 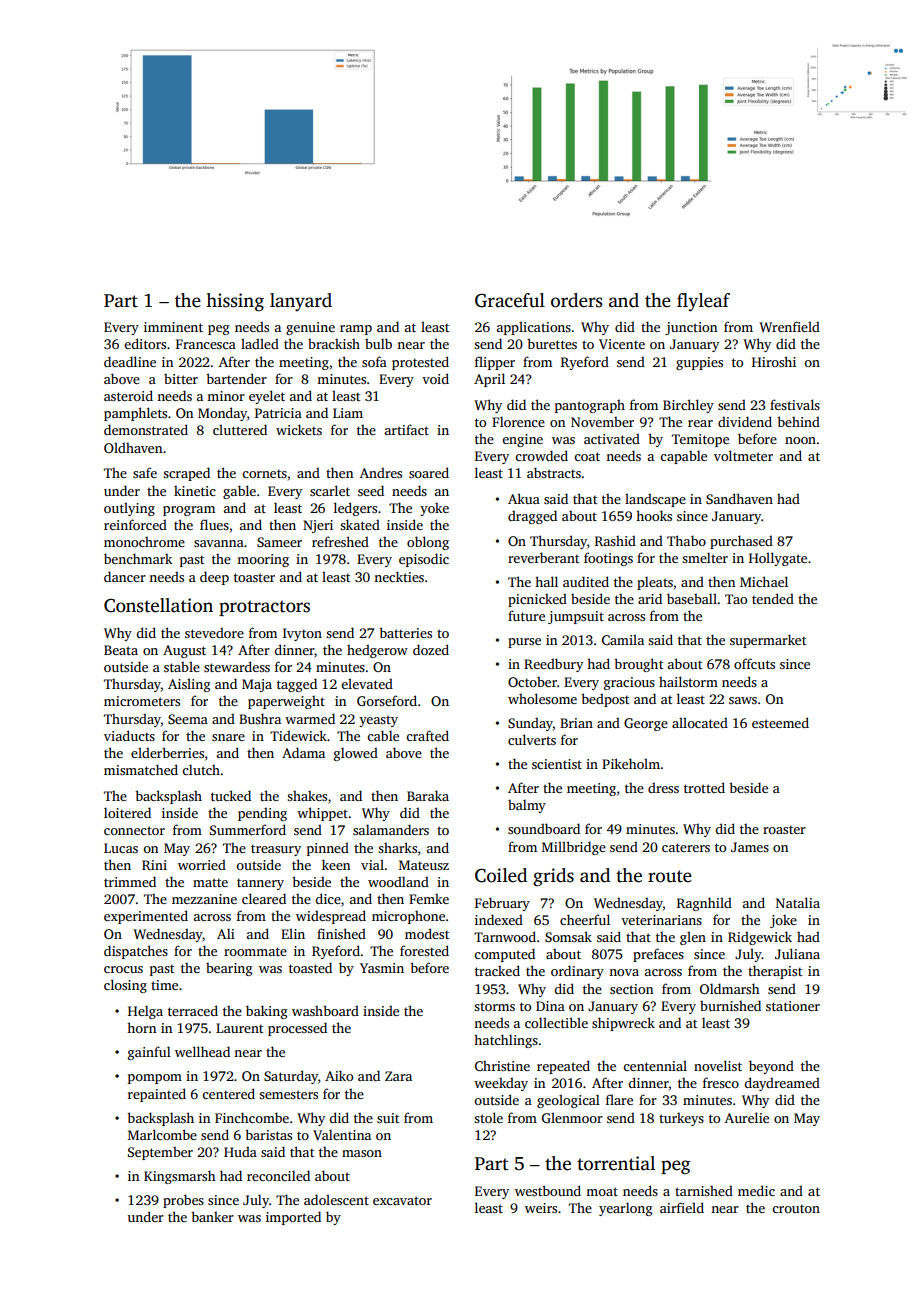 What do you see at coordinates (800, 440) in the screenshot?
I see `noon` at bounding box center [800, 440].
